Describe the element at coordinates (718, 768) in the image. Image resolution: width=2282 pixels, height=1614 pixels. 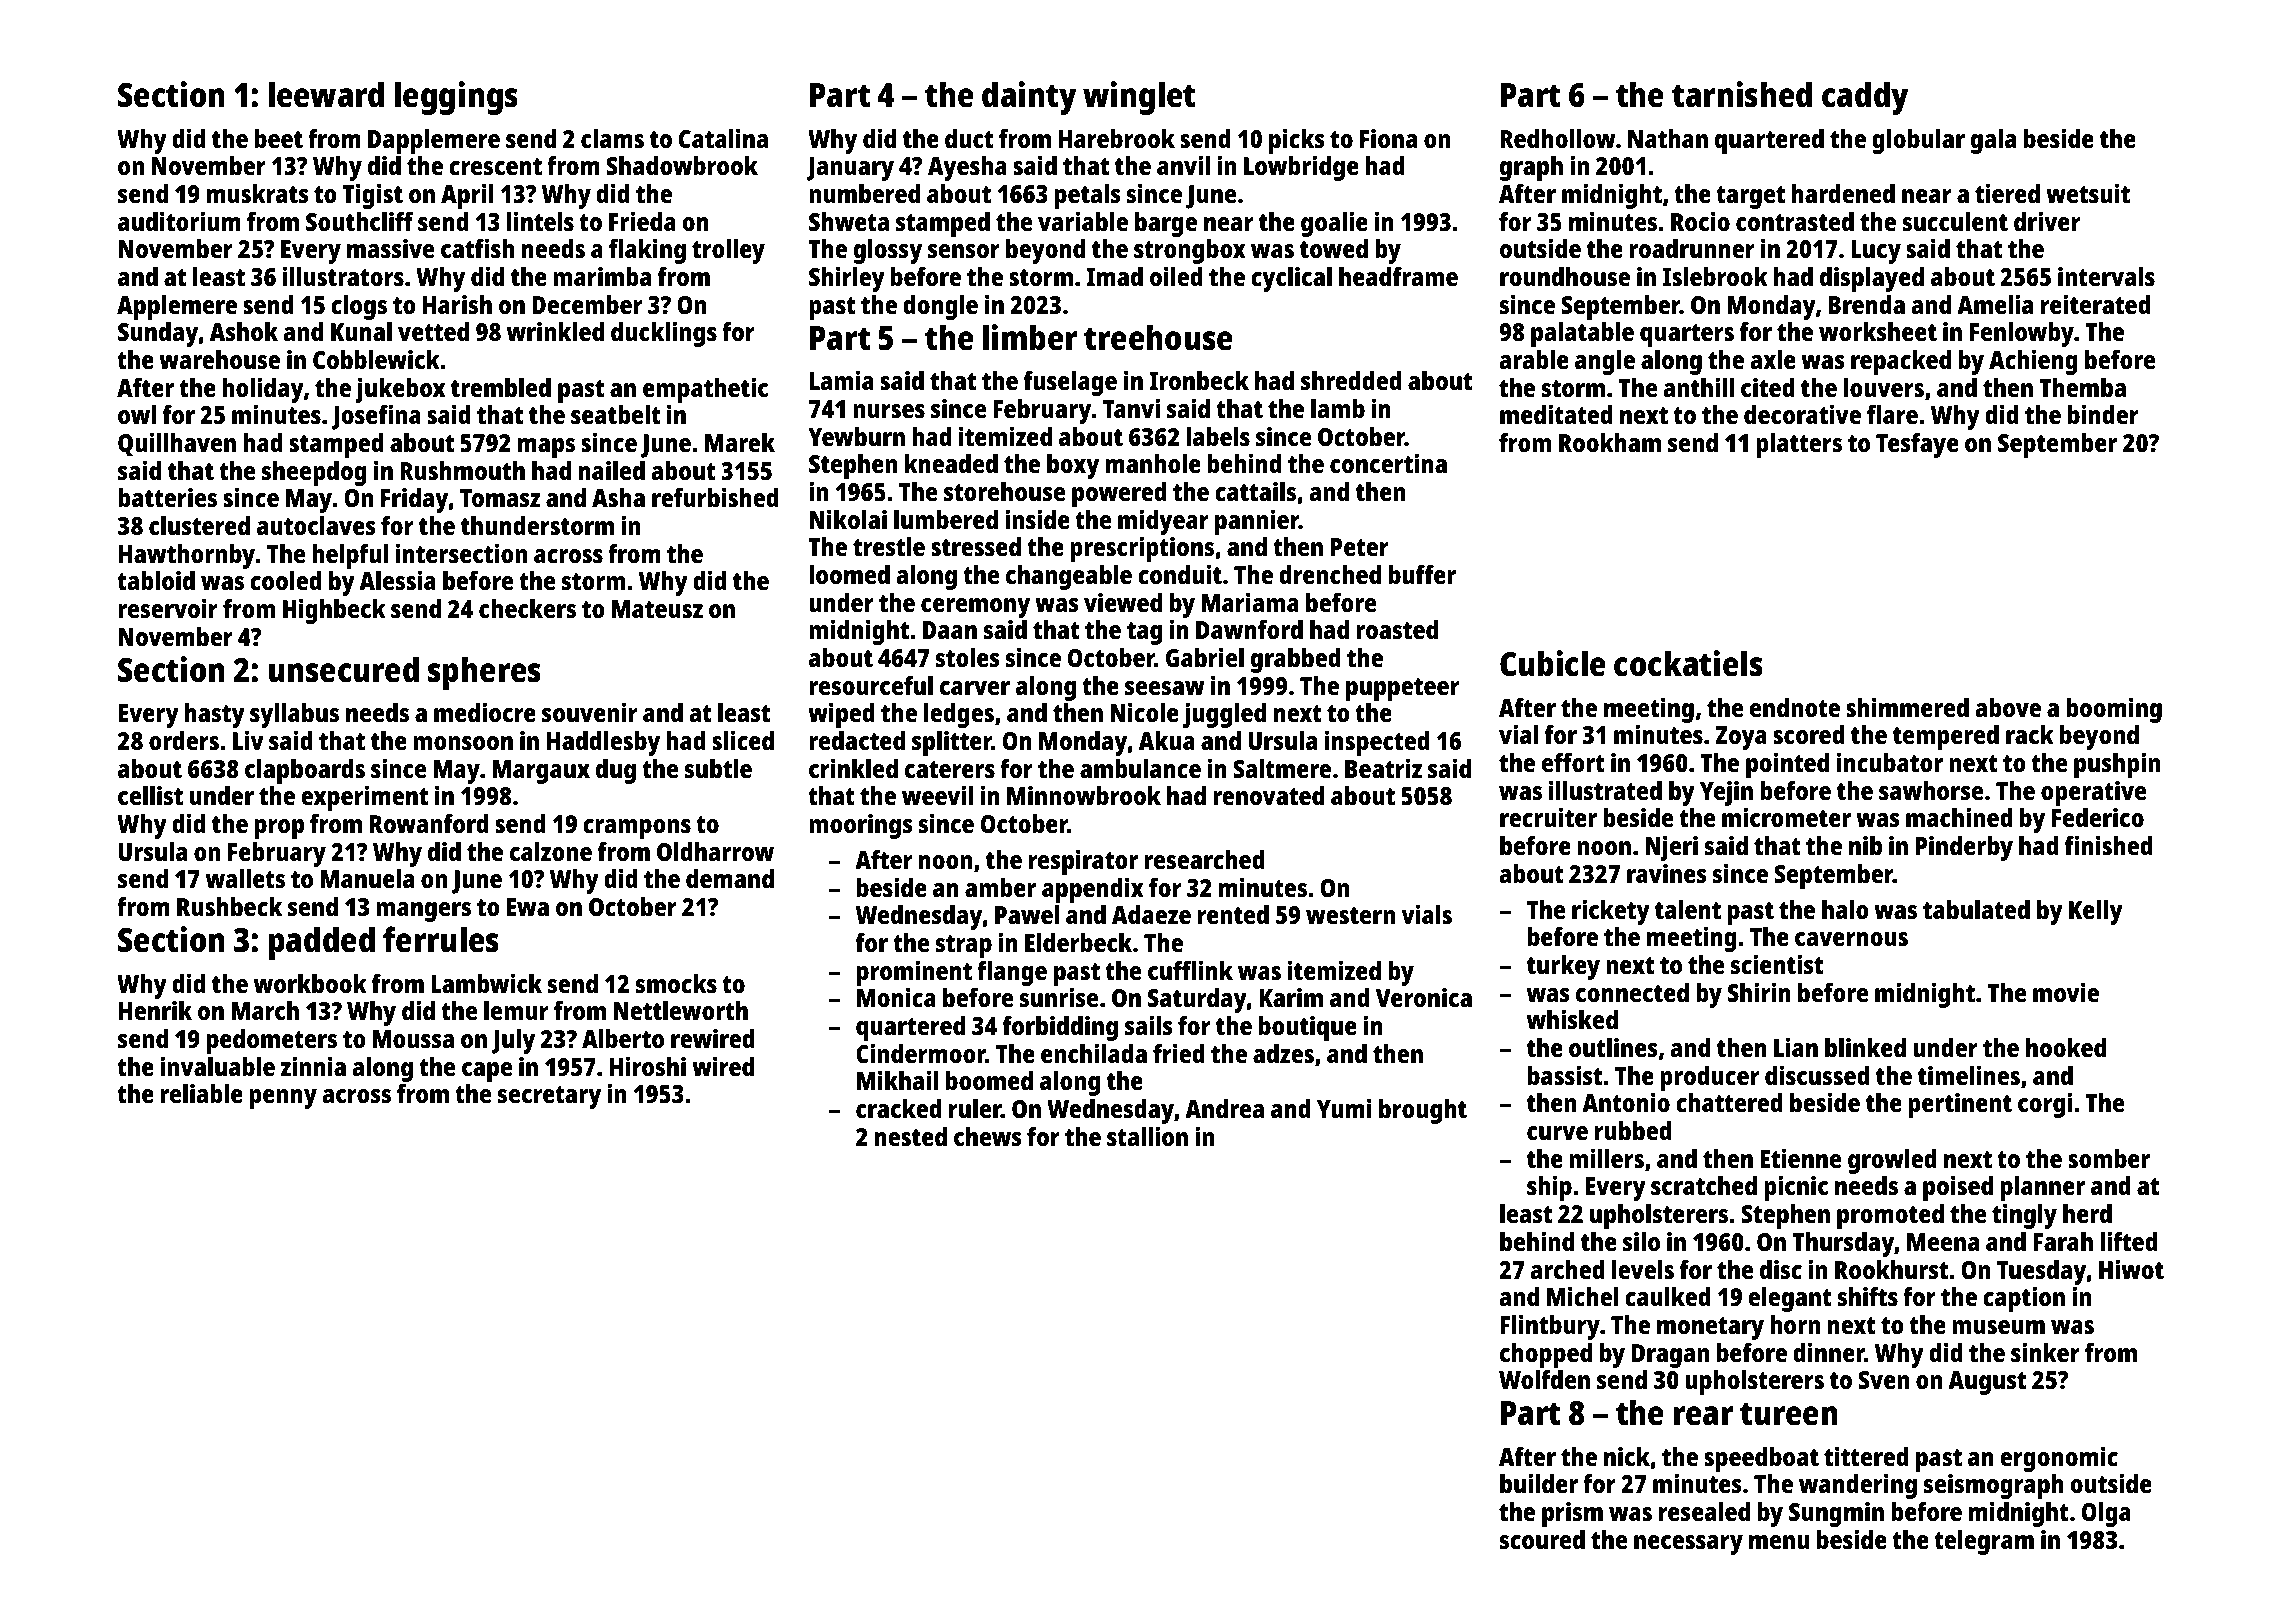
I see `subtle` at that location.
